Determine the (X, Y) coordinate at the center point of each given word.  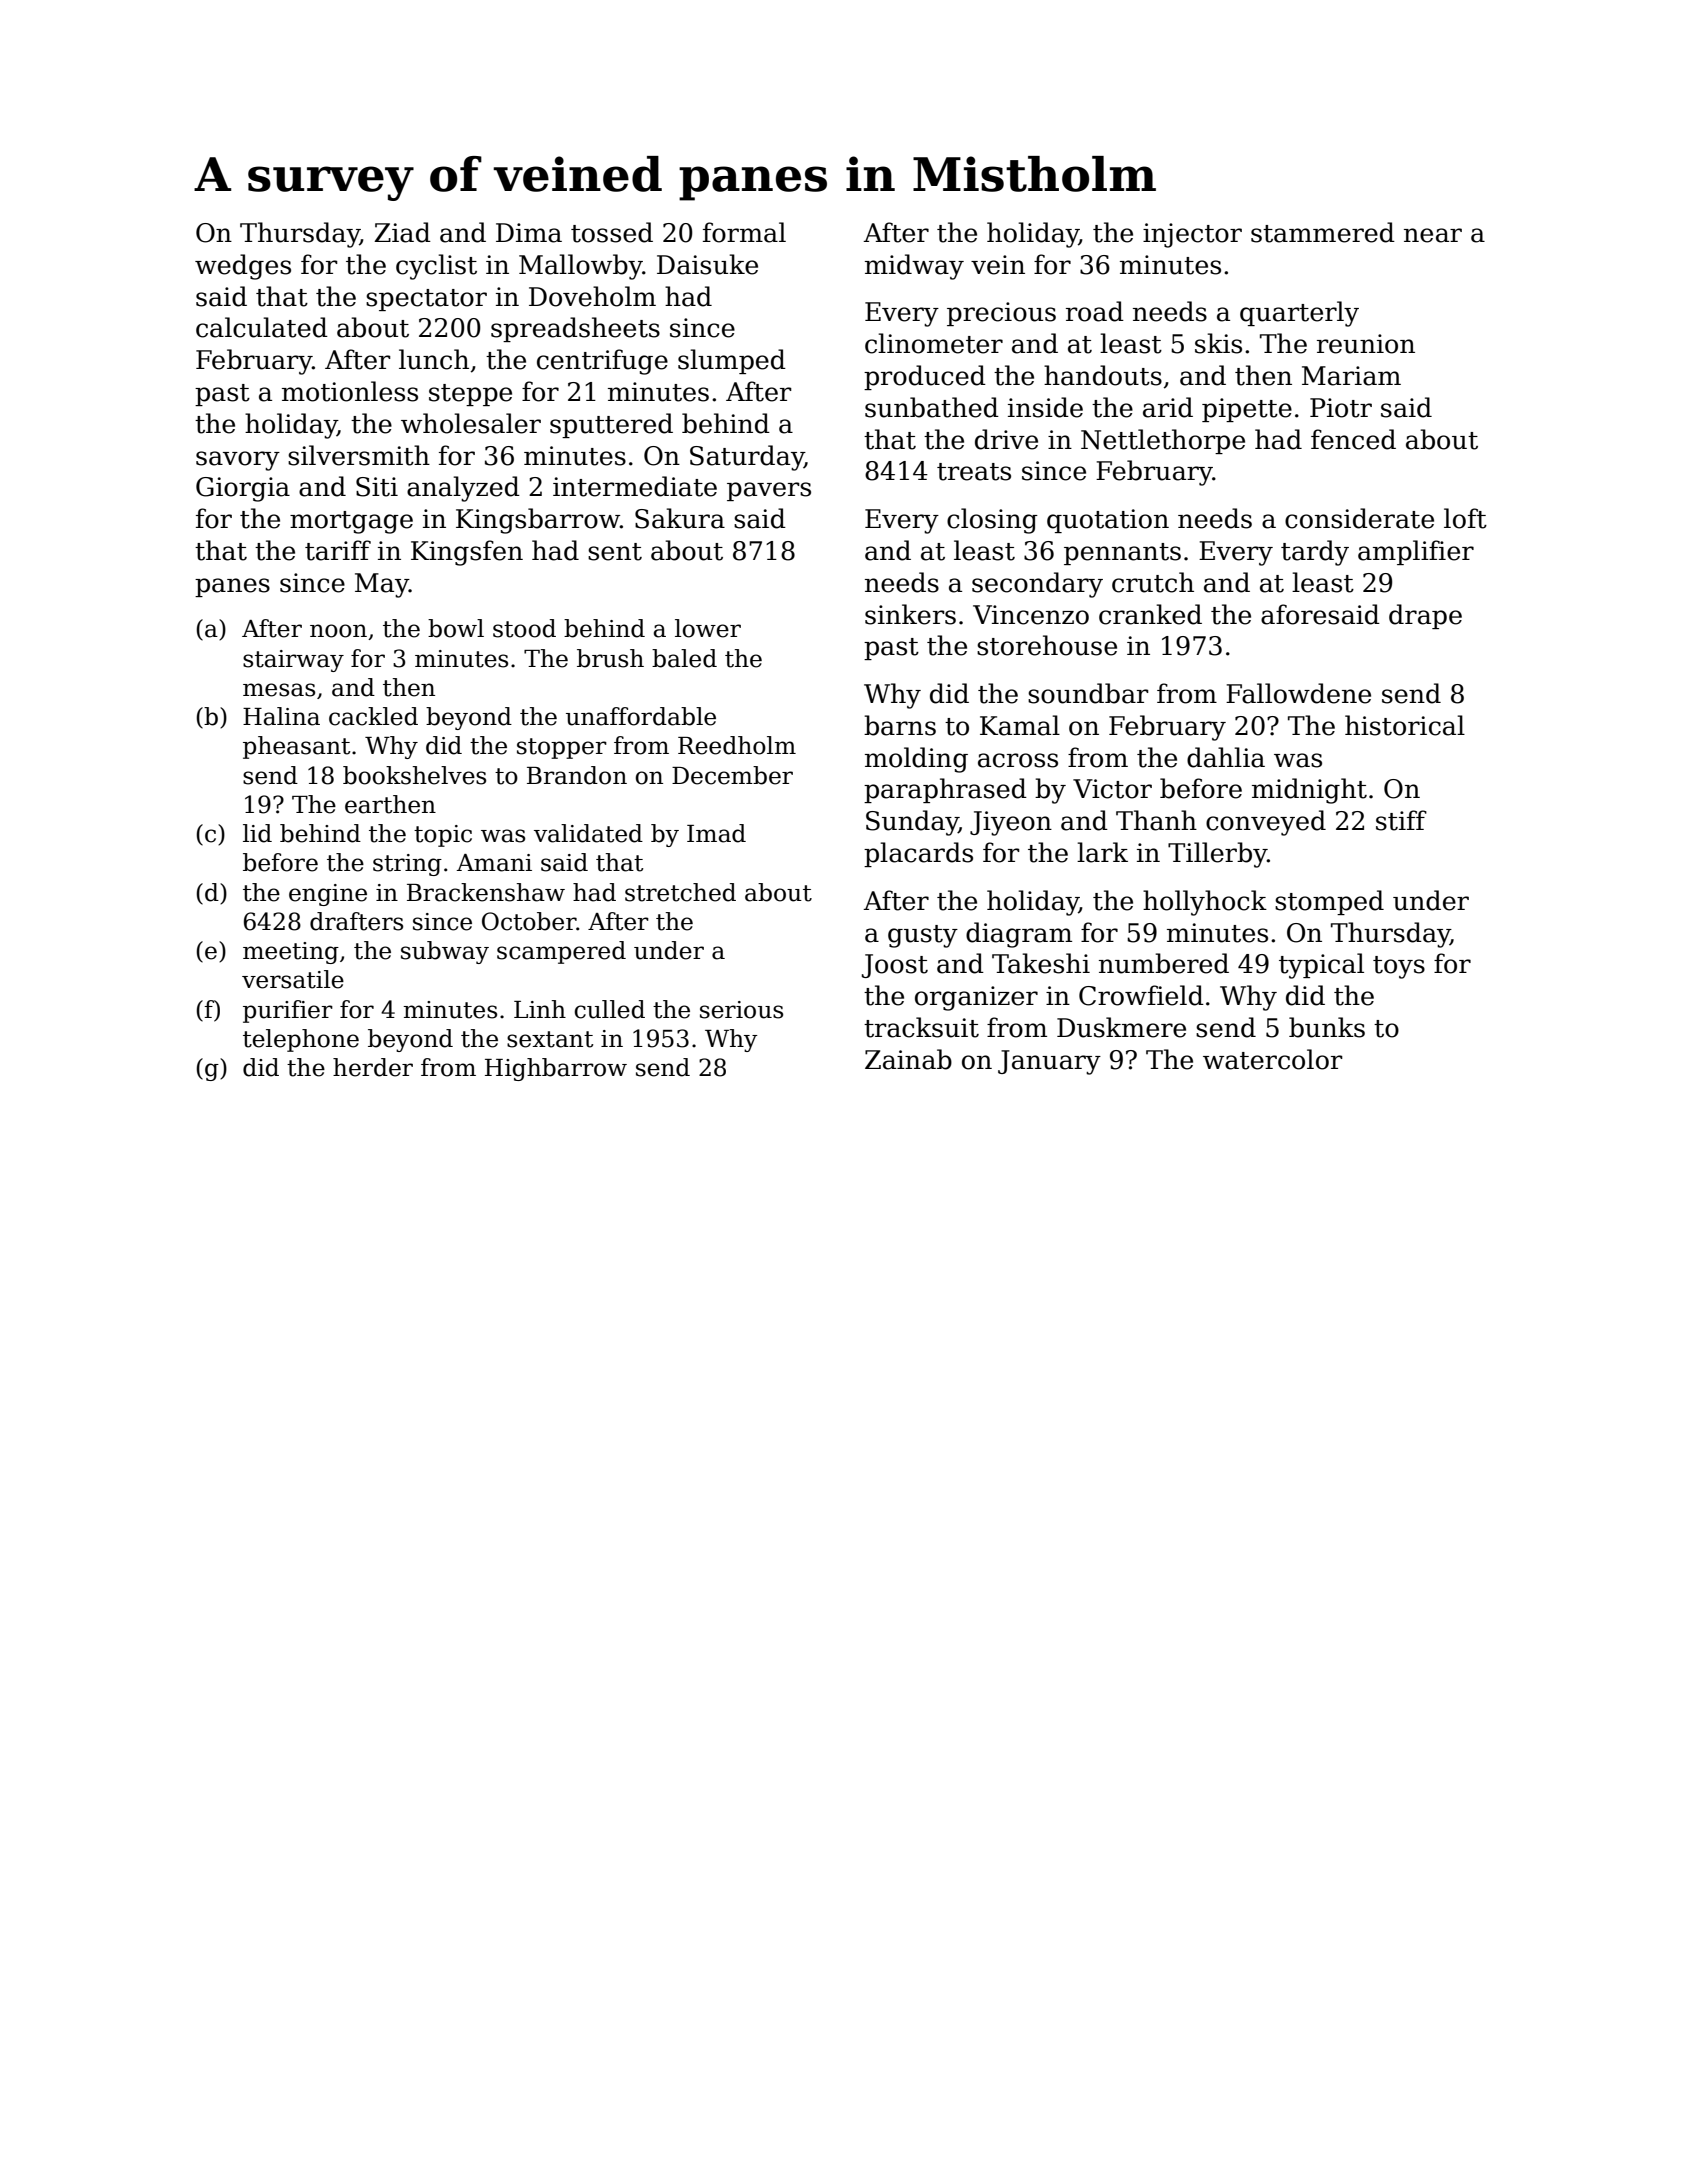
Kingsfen (467, 553)
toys (1399, 967)
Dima (529, 233)
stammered (1323, 232)
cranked (1150, 614)
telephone (301, 1040)
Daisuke (707, 264)
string (407, 865)
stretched (680, 892)
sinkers (910, 614)
